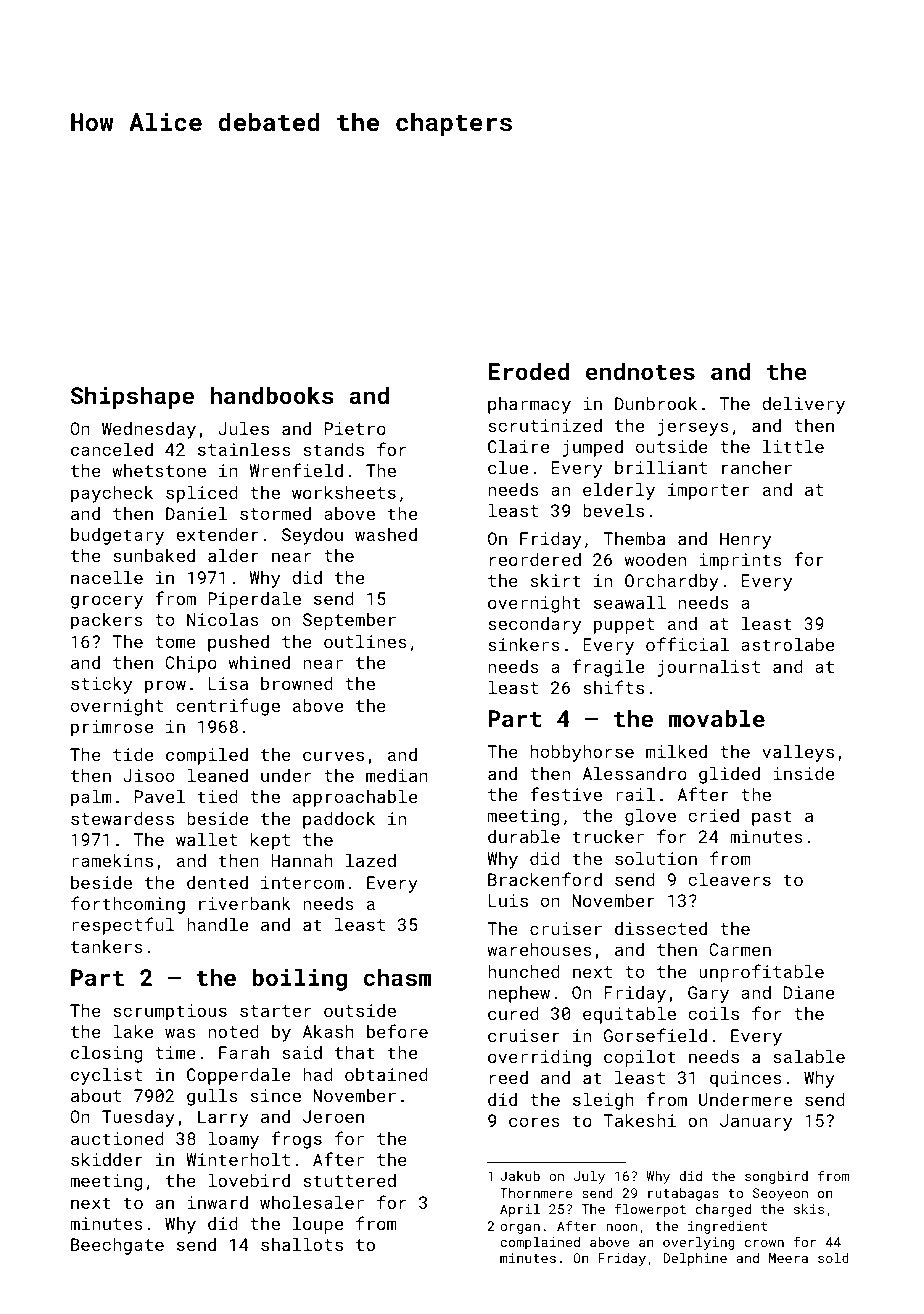 The image size is (924, 1314). What do you see at coordinates (175, 1052) in the screenshot?
I see `time` at bounding box center [175, 1052].
